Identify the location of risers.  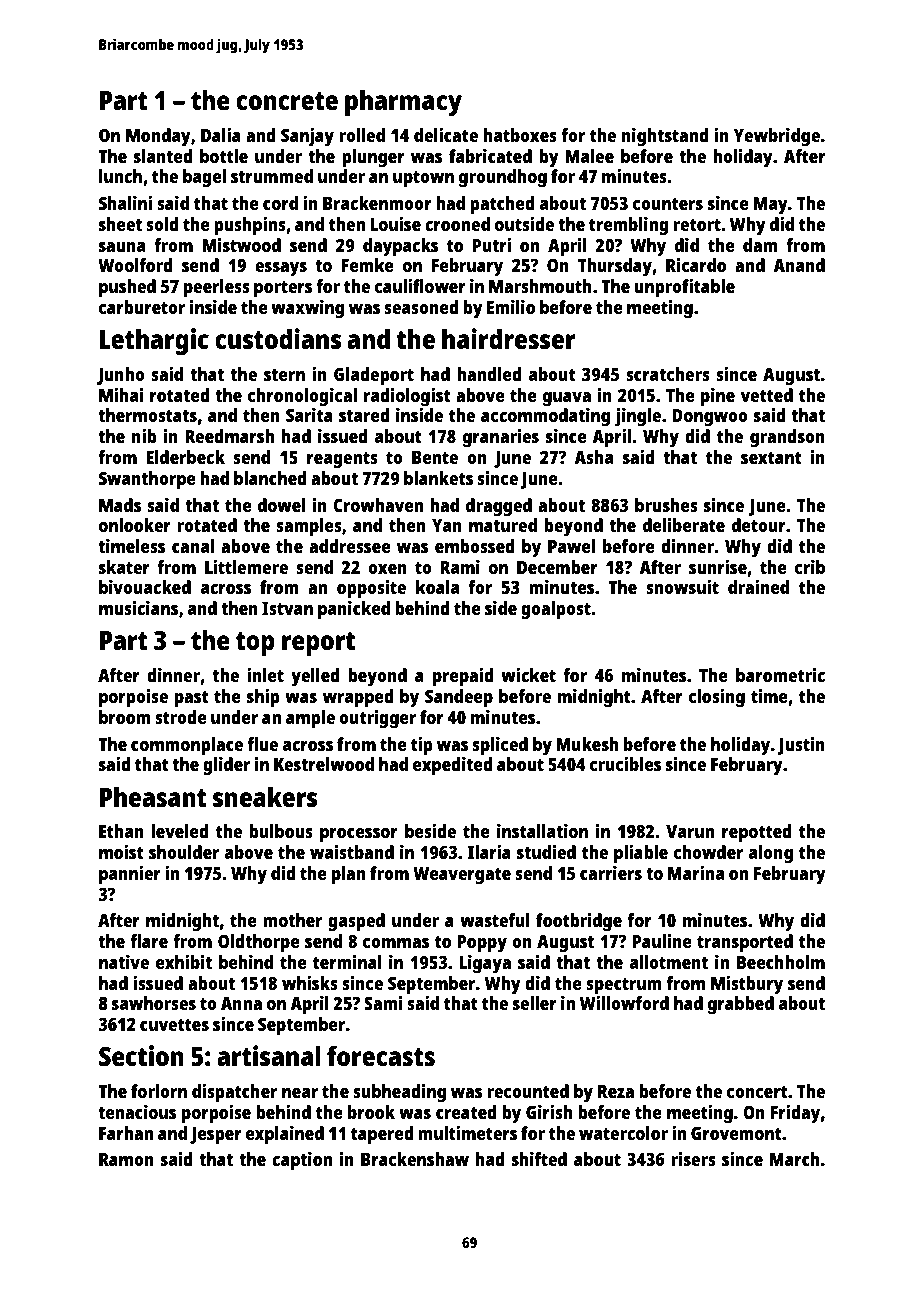
(693, 1159).
